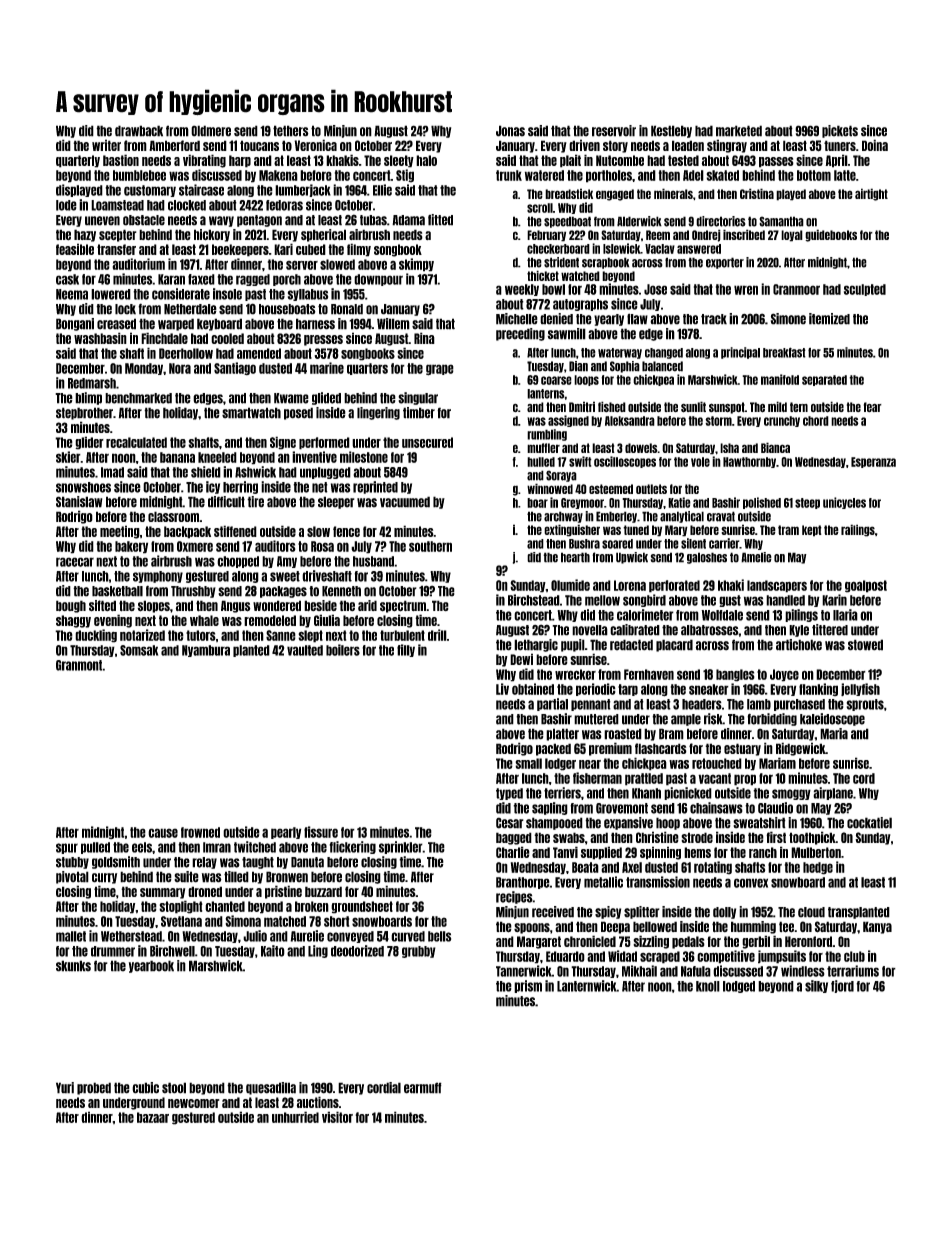  I want to click on warped, so click(176, 324).
